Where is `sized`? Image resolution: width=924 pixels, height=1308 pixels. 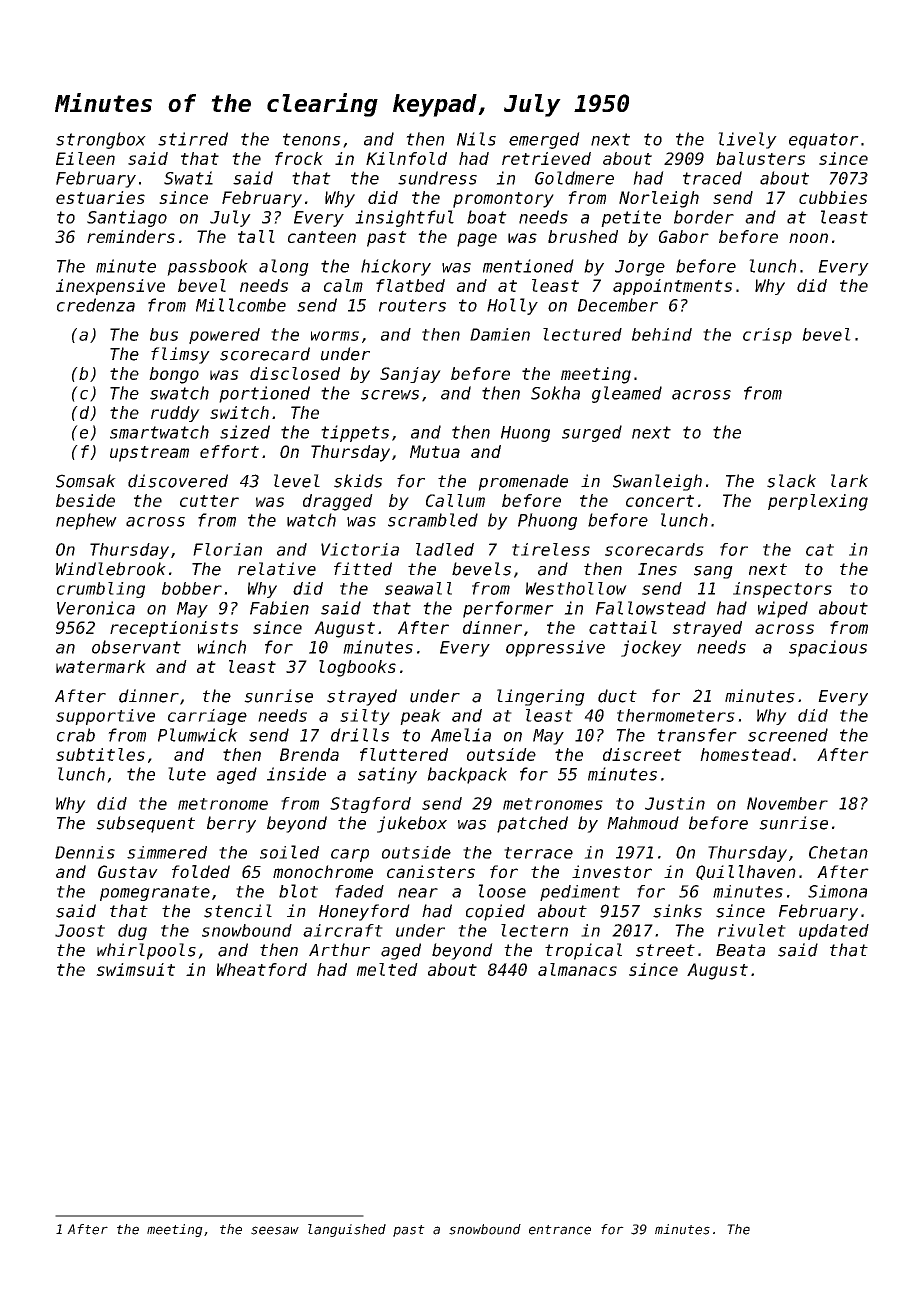 sized is located at coordinates (245, 432).
